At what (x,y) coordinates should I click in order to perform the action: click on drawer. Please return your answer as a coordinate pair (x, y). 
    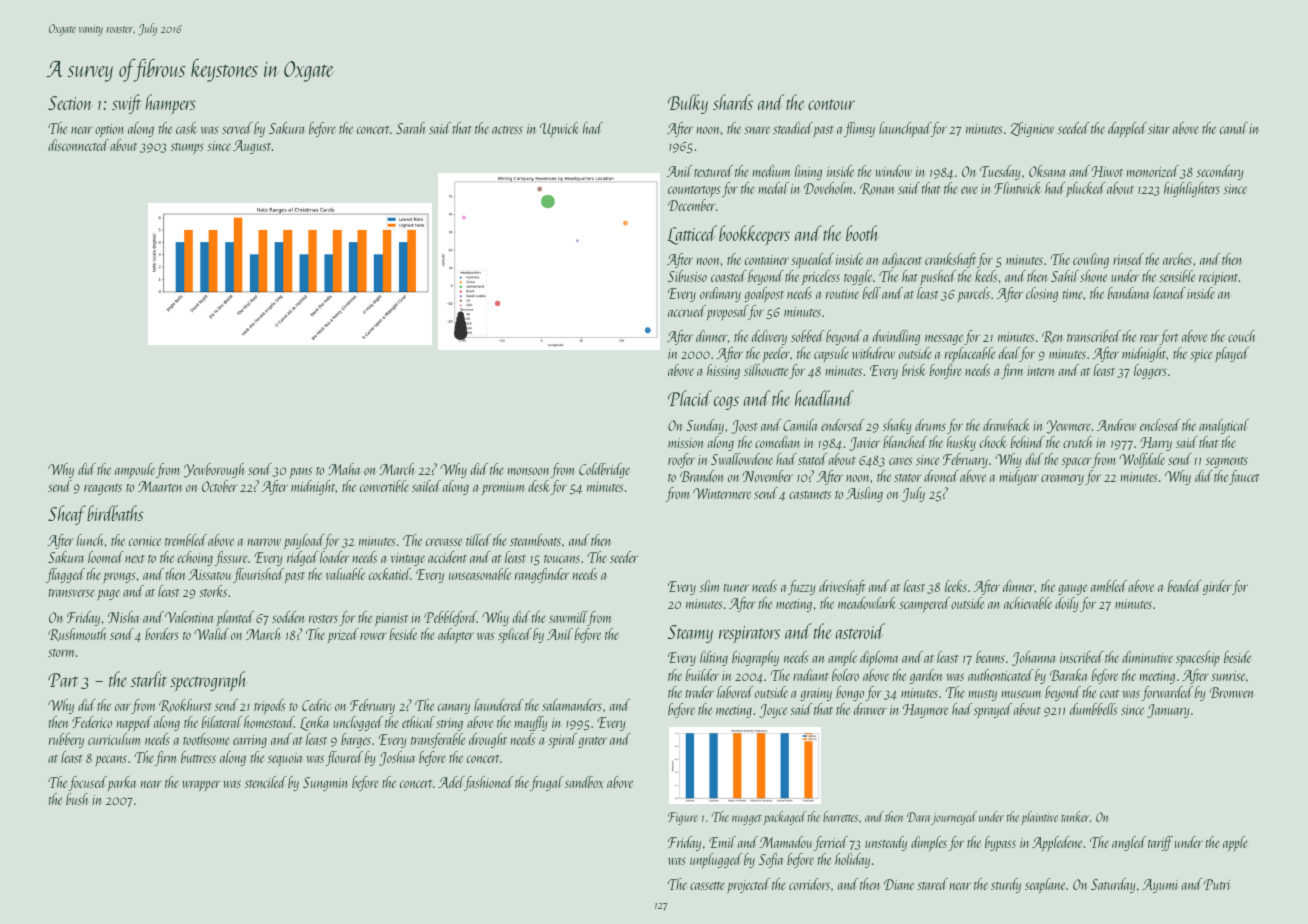
    Looking at the image, I should click on (870, 709).
